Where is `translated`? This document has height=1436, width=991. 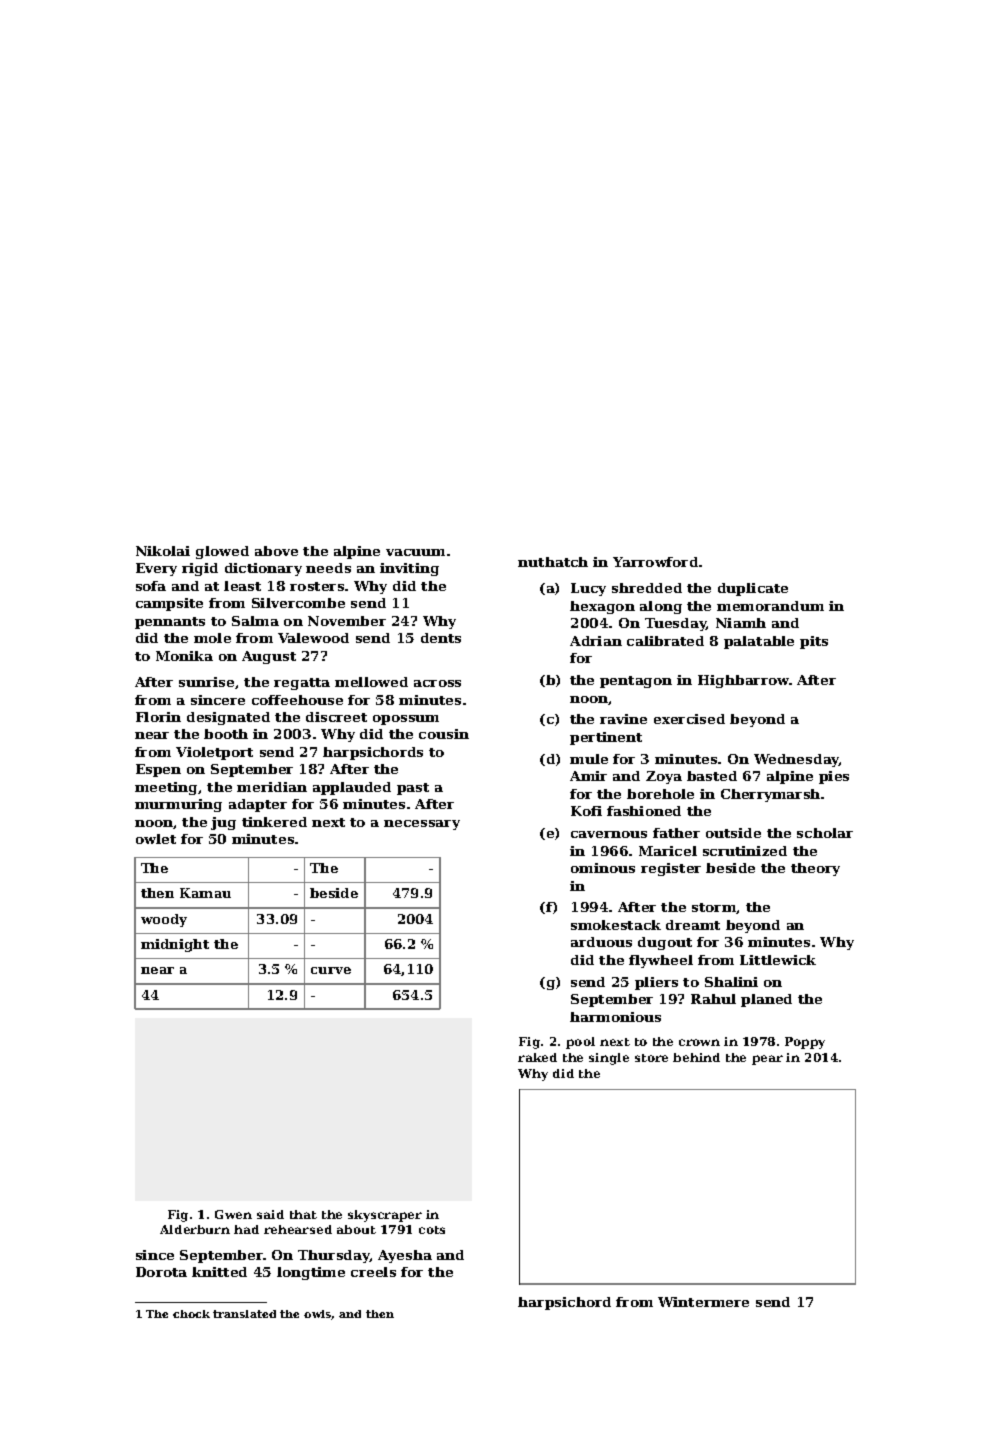 translated is located at coordinates (244, 1314).
